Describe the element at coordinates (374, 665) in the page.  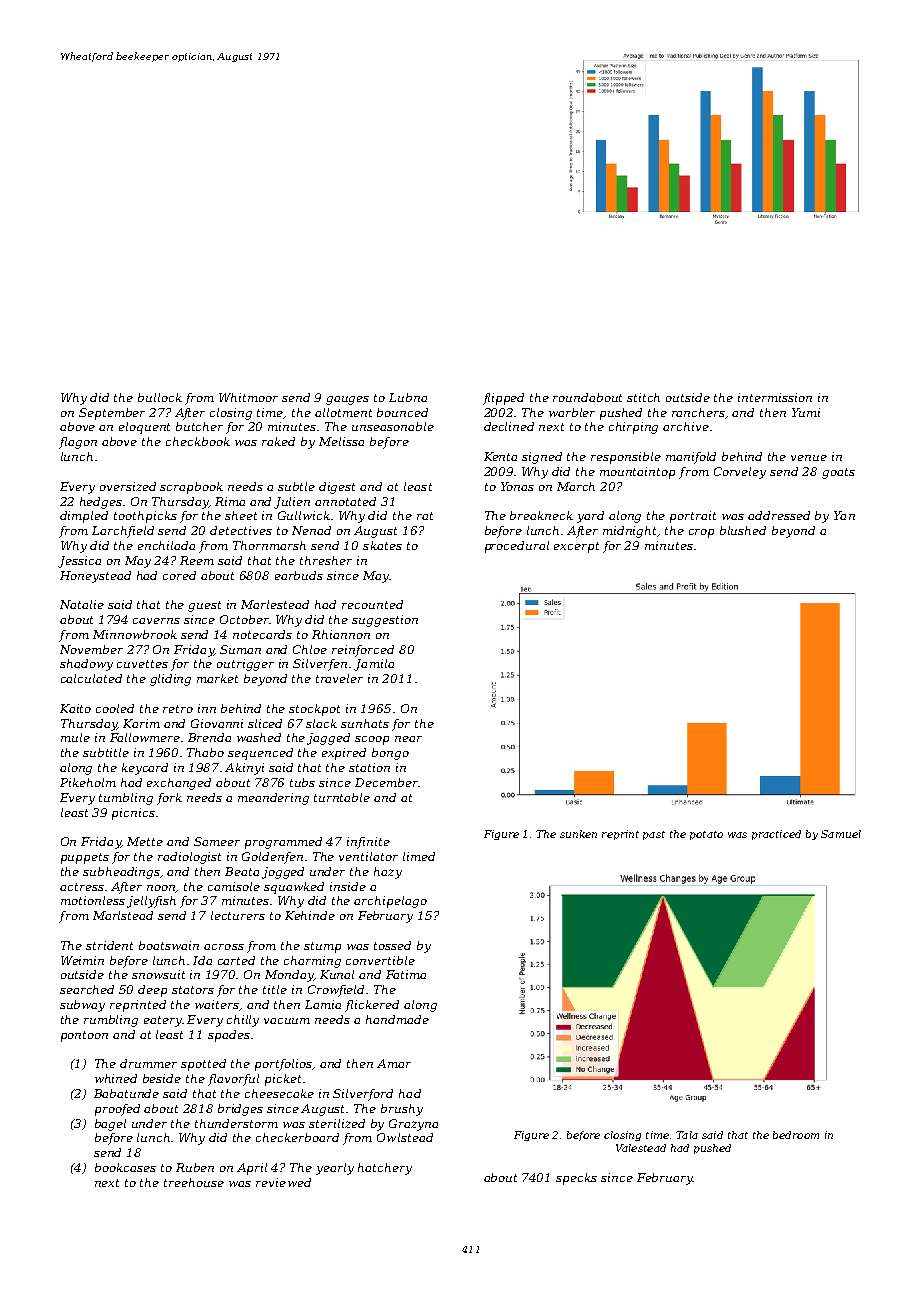
I see `Jamila` at that location.
